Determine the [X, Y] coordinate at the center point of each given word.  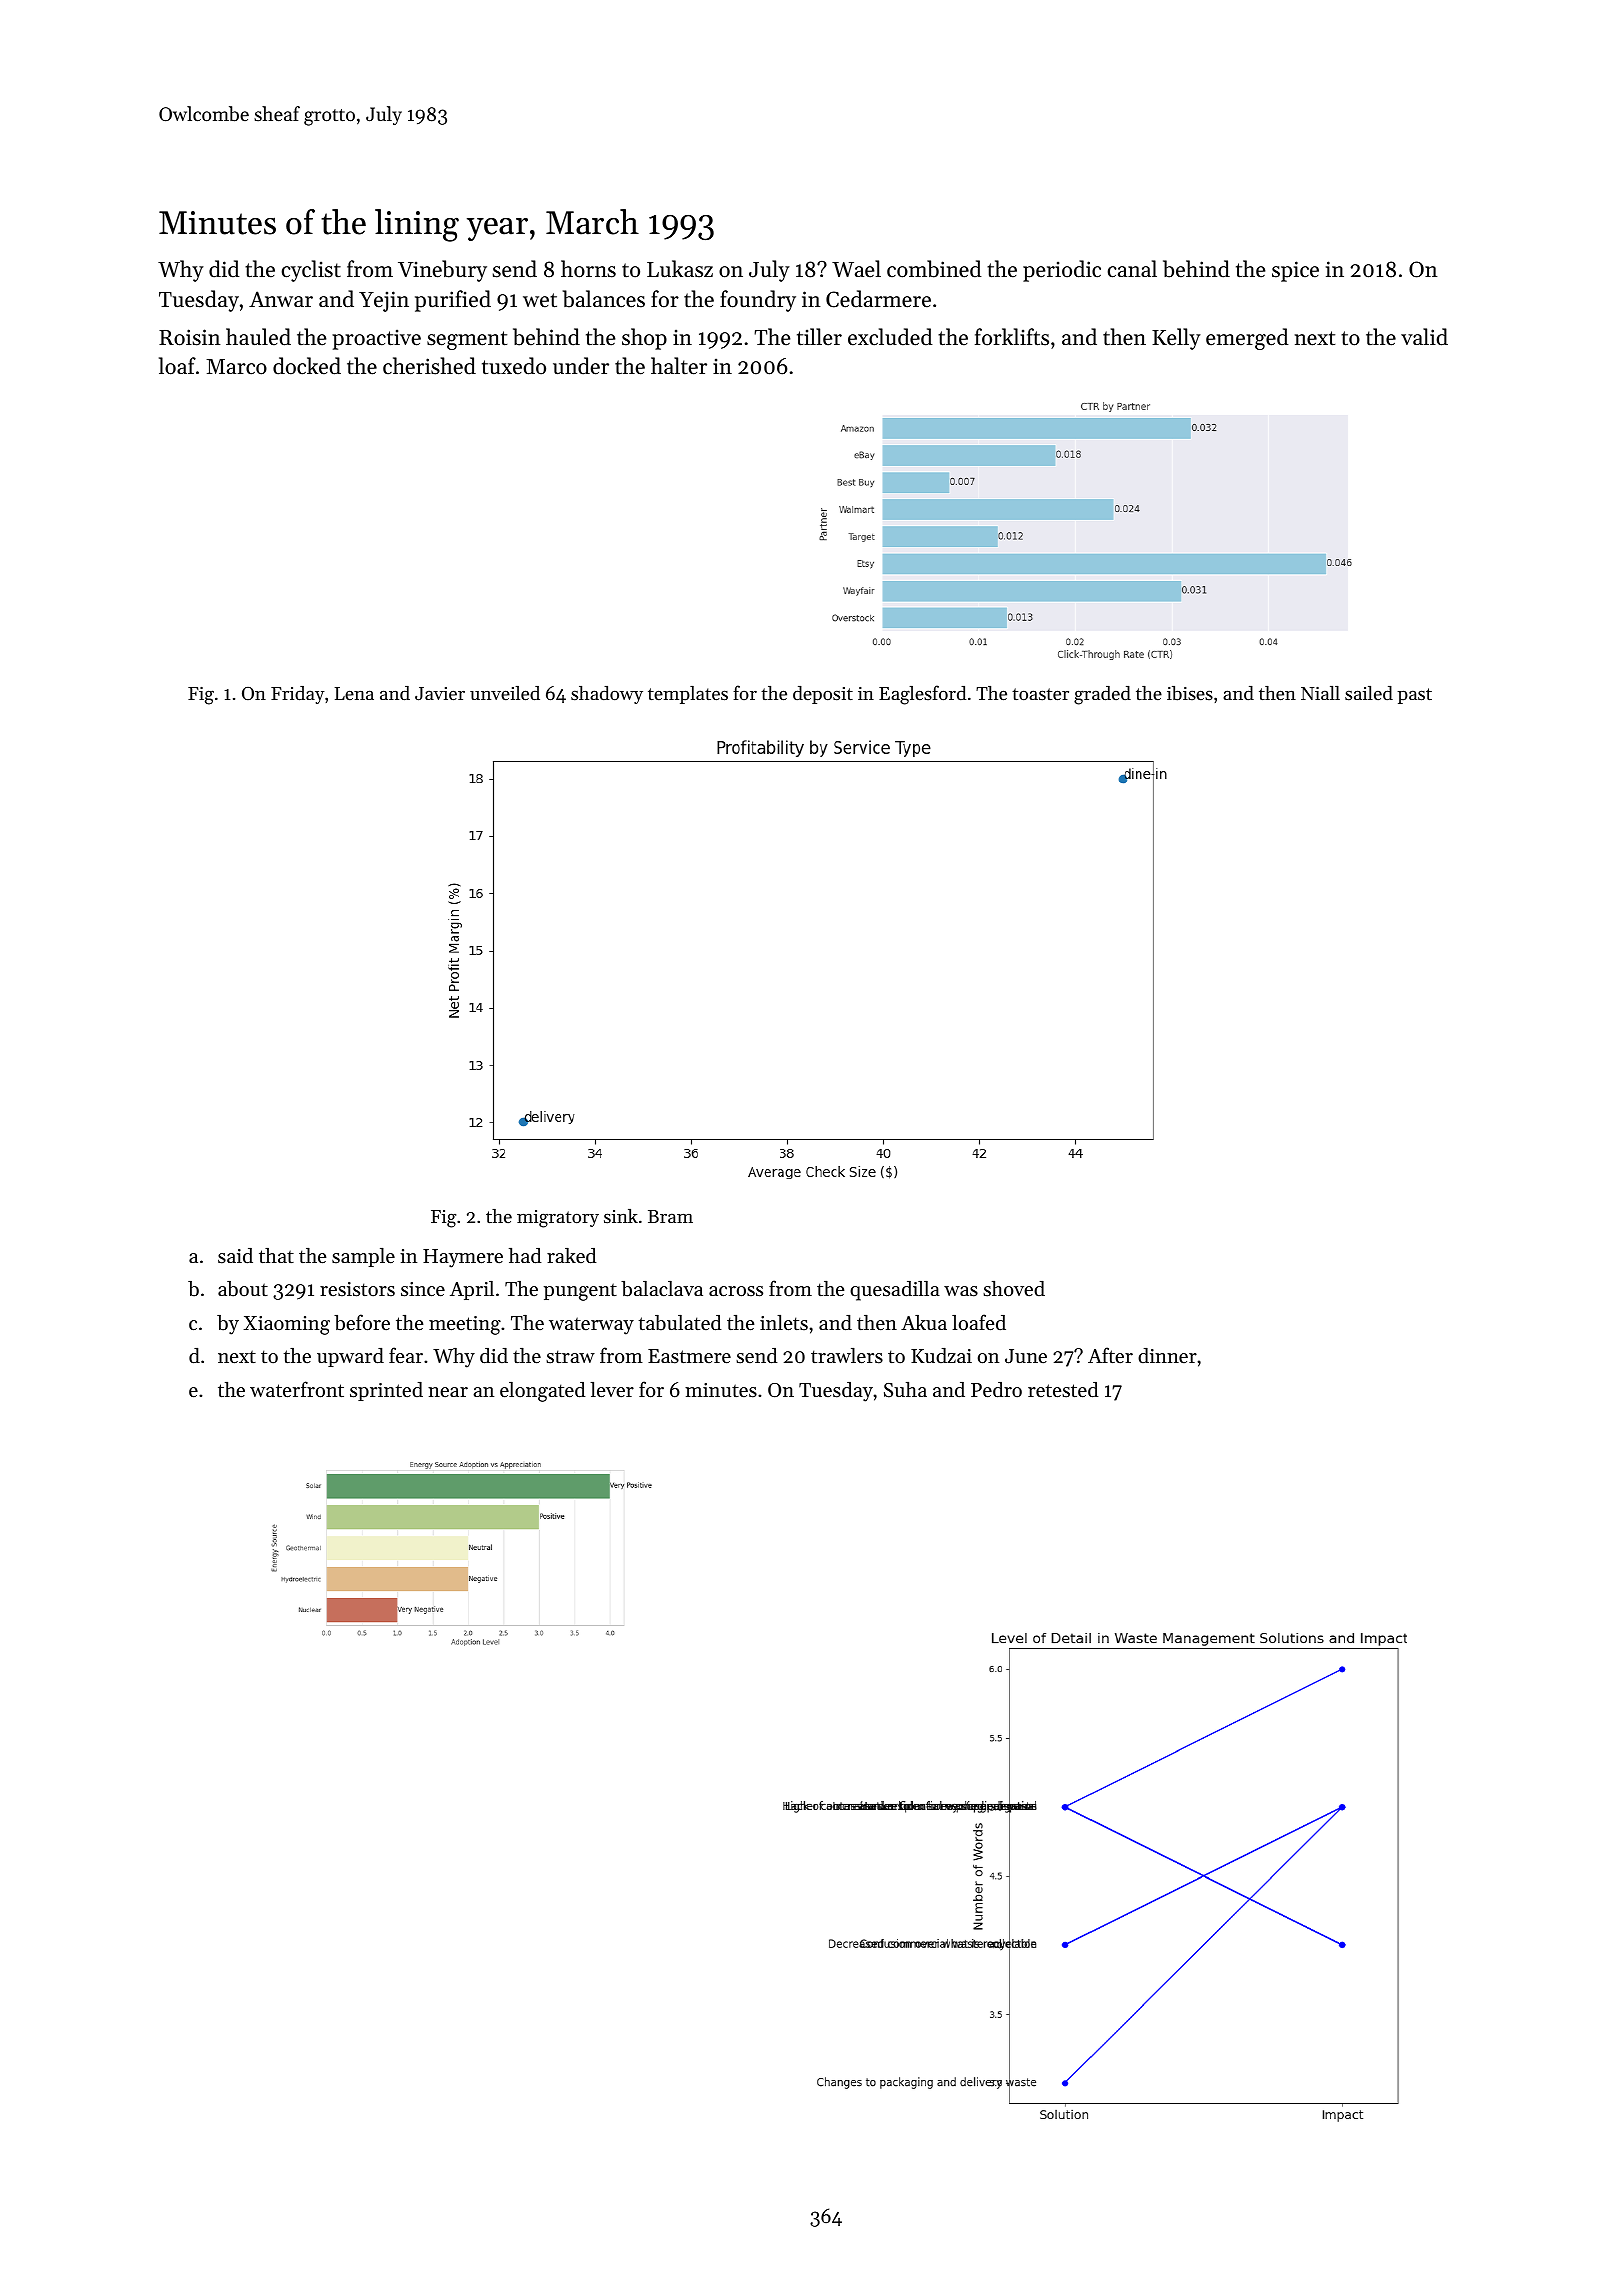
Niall [1320, 693]
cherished [429, 366]
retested [1063, 1390]
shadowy [607, 695]
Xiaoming [287, 1325]
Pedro [996, 1390]
